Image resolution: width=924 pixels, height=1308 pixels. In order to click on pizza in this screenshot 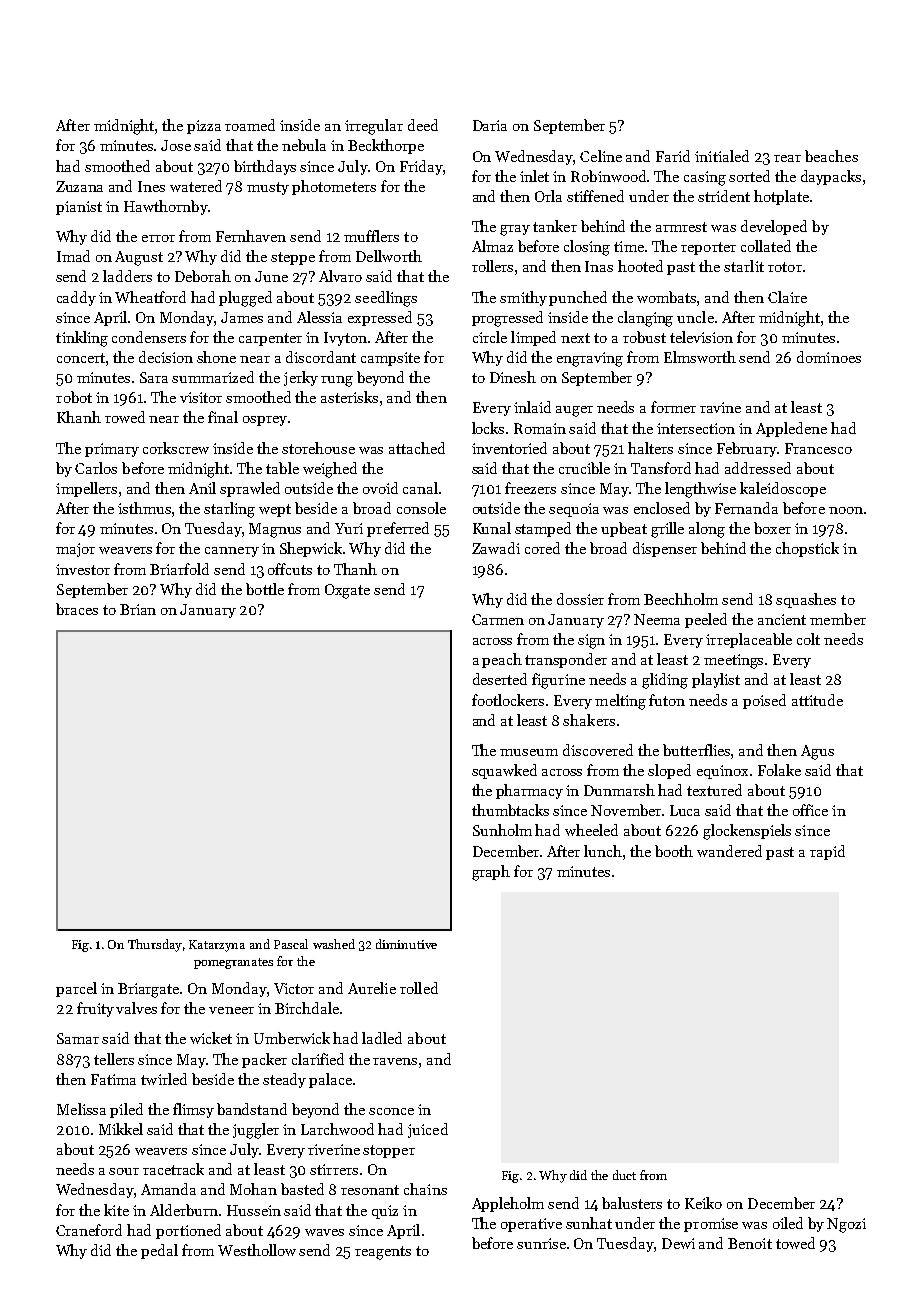, I will do `click(204, 127)`.
